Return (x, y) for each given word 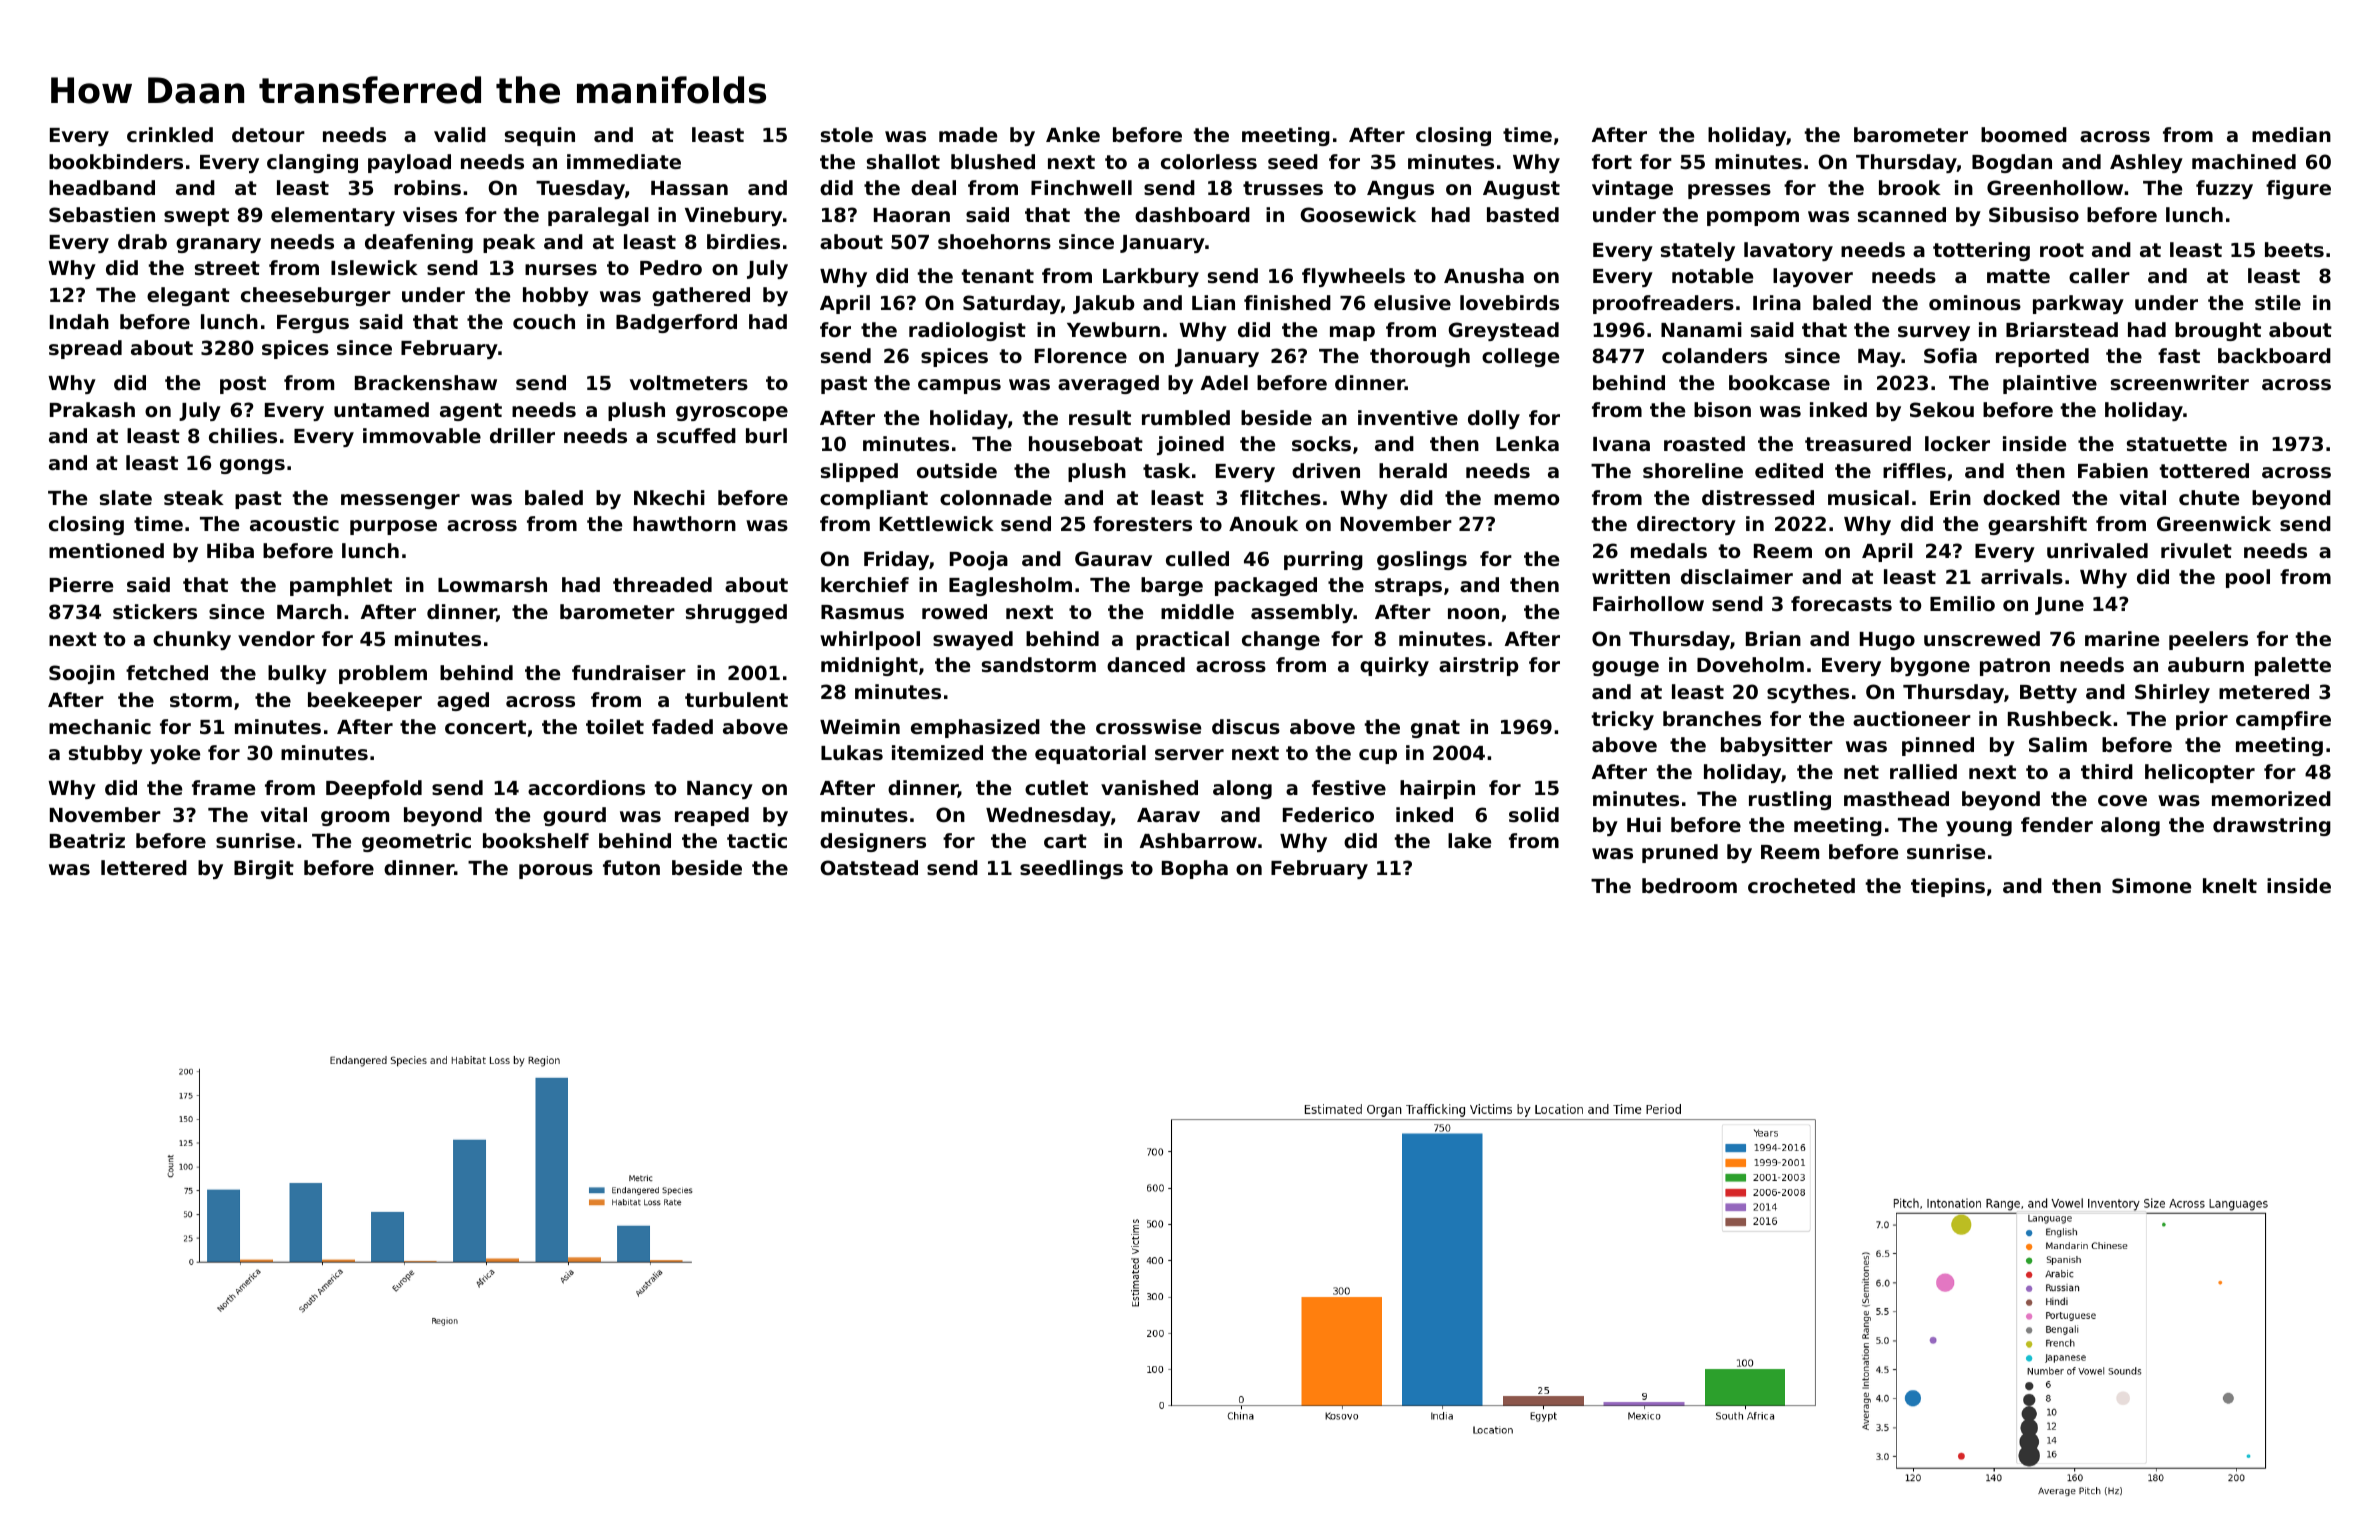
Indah (79, 321)
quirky (1394, 666)
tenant (997, 276)
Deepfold (374, 789)
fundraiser (629, 672)
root (2062, 250)
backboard (2274, 355)
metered (2264, 691)
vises (430, 215)
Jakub (1104, 304)
